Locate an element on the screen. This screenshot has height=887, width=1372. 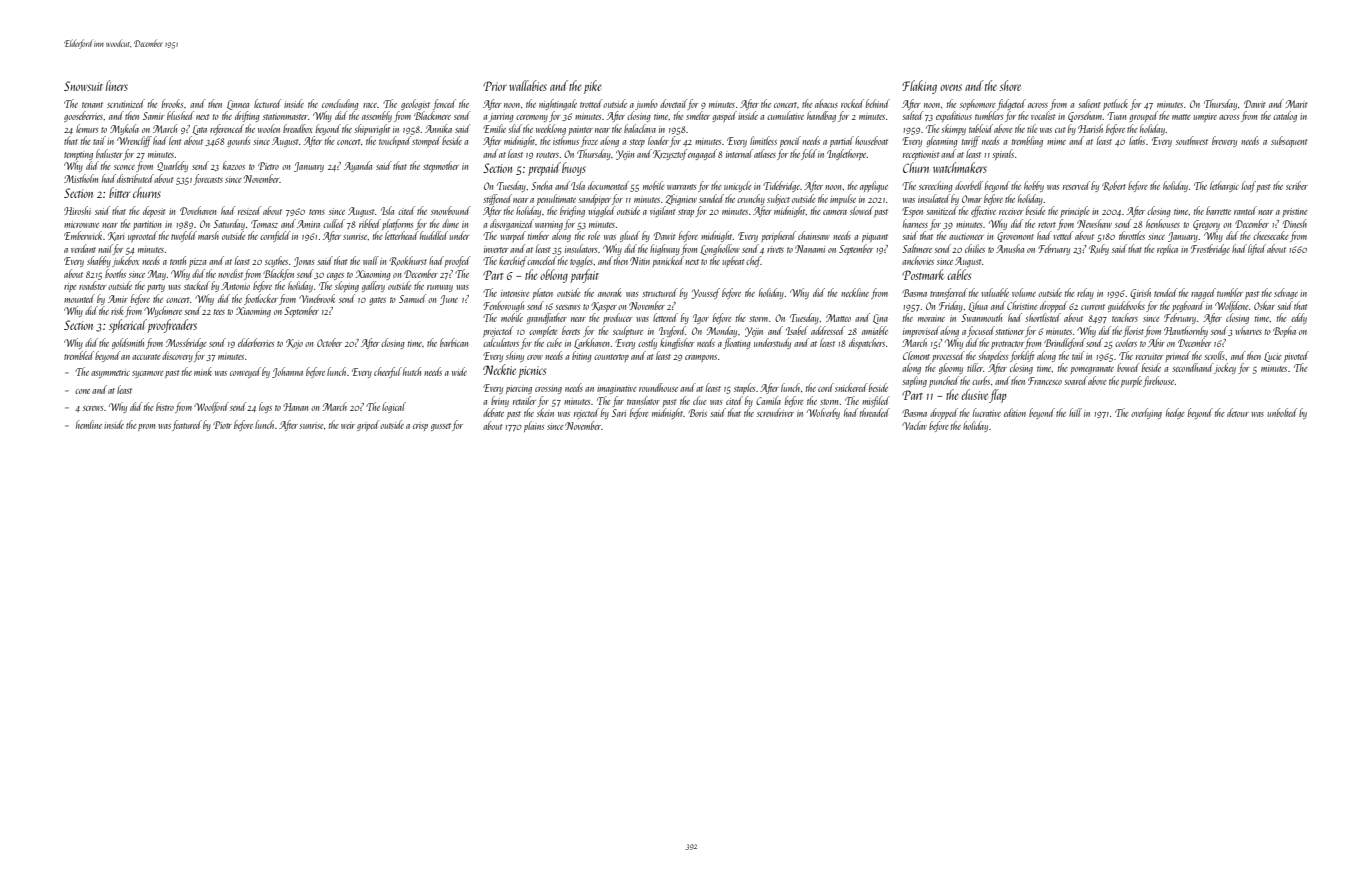
Youssef is located at coordinates (706, 293).
